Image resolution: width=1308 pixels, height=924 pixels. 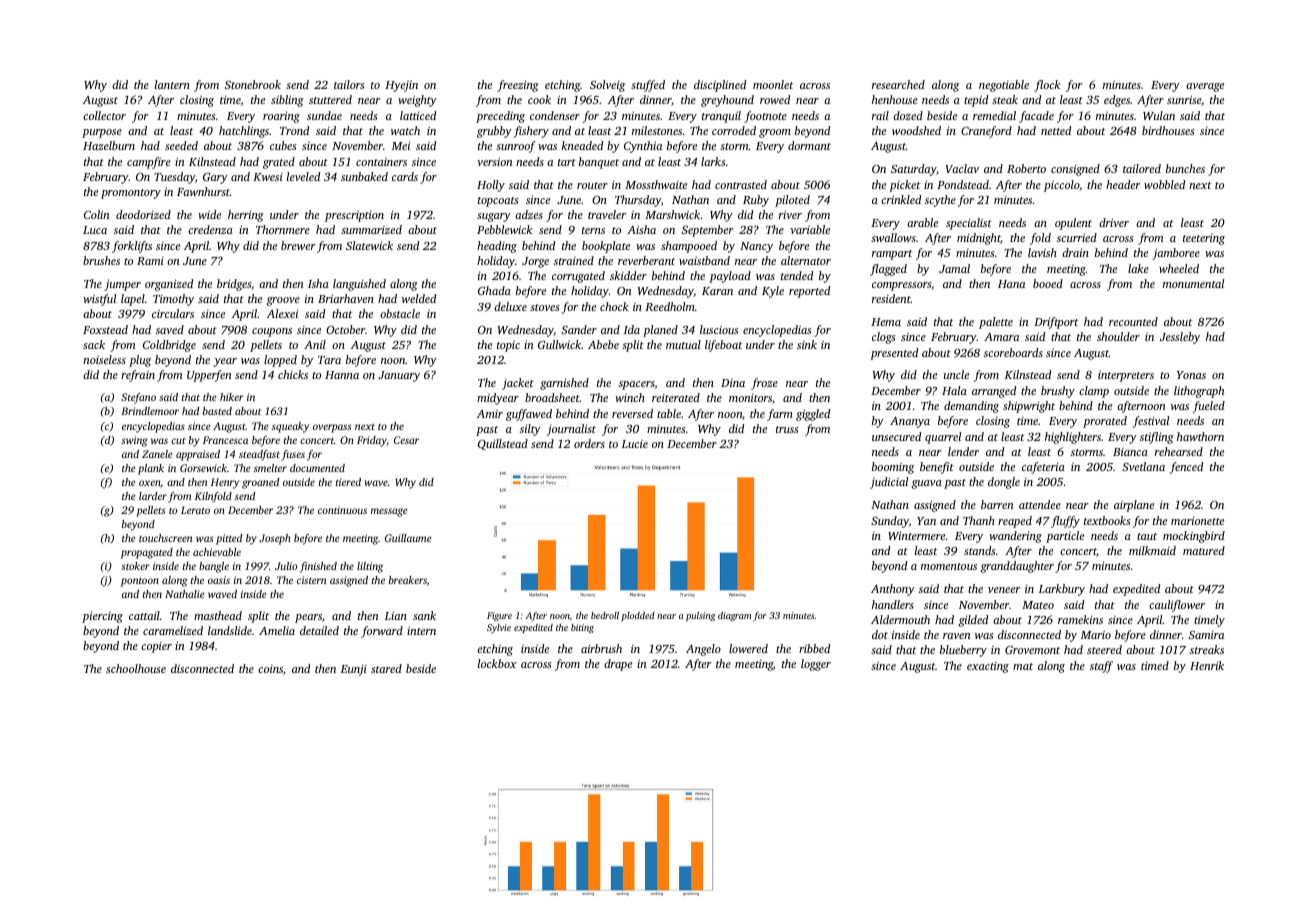 What do you see at coordinates (315, 344) in the screenshot?
I see `Anil` at bounding box center [315, 344].
